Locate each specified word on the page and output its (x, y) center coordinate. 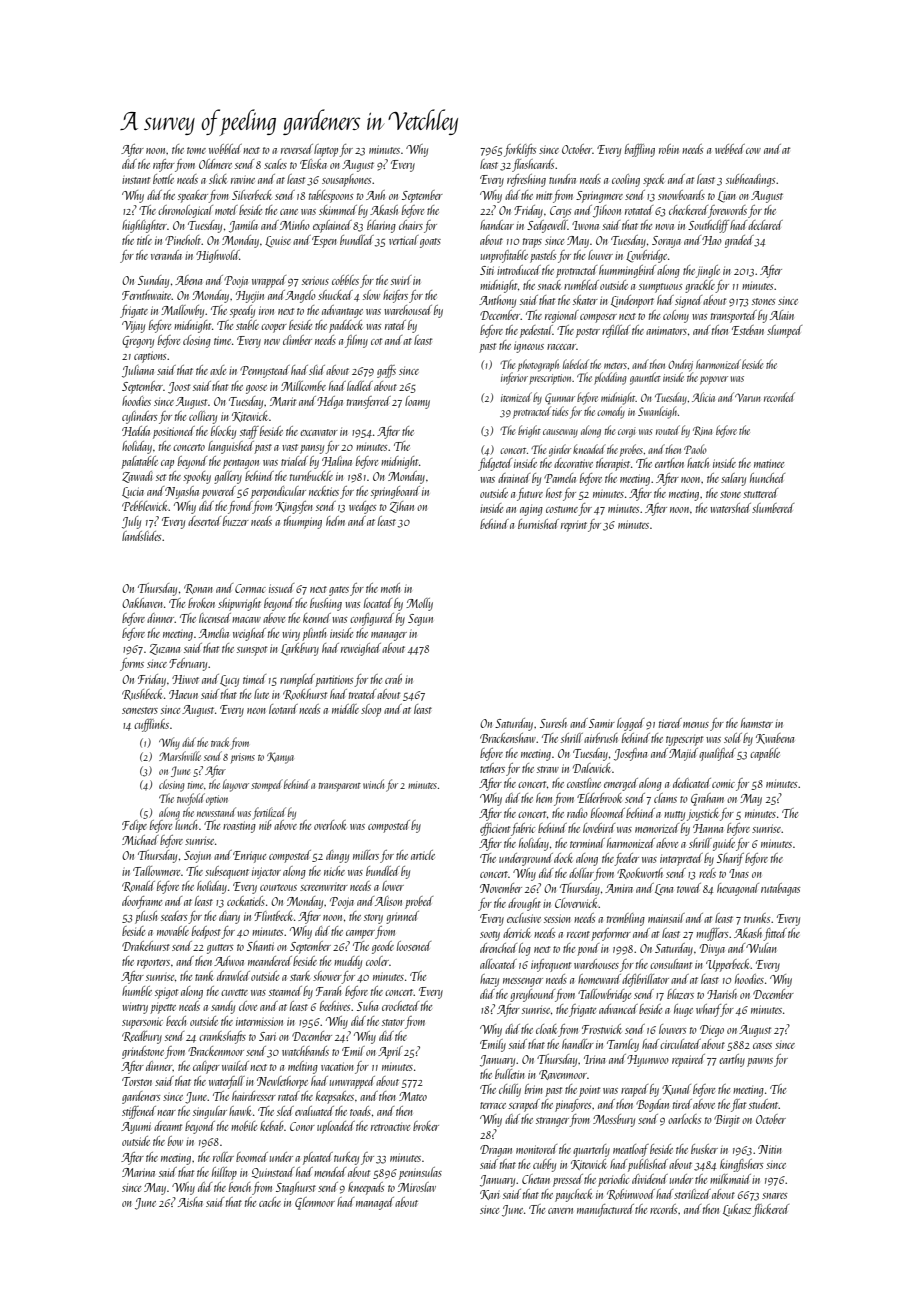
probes (631, 450)
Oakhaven (142, 603)
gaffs (386, 371)
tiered (670, 723)
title (144, 240)
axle (218, 370)
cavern (560, 1211)
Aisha (190, 1202)
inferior (514, 378)
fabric (523, 829)
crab (393, 679)
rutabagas (780, 889)
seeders (174, 916)
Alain (782, 315)
